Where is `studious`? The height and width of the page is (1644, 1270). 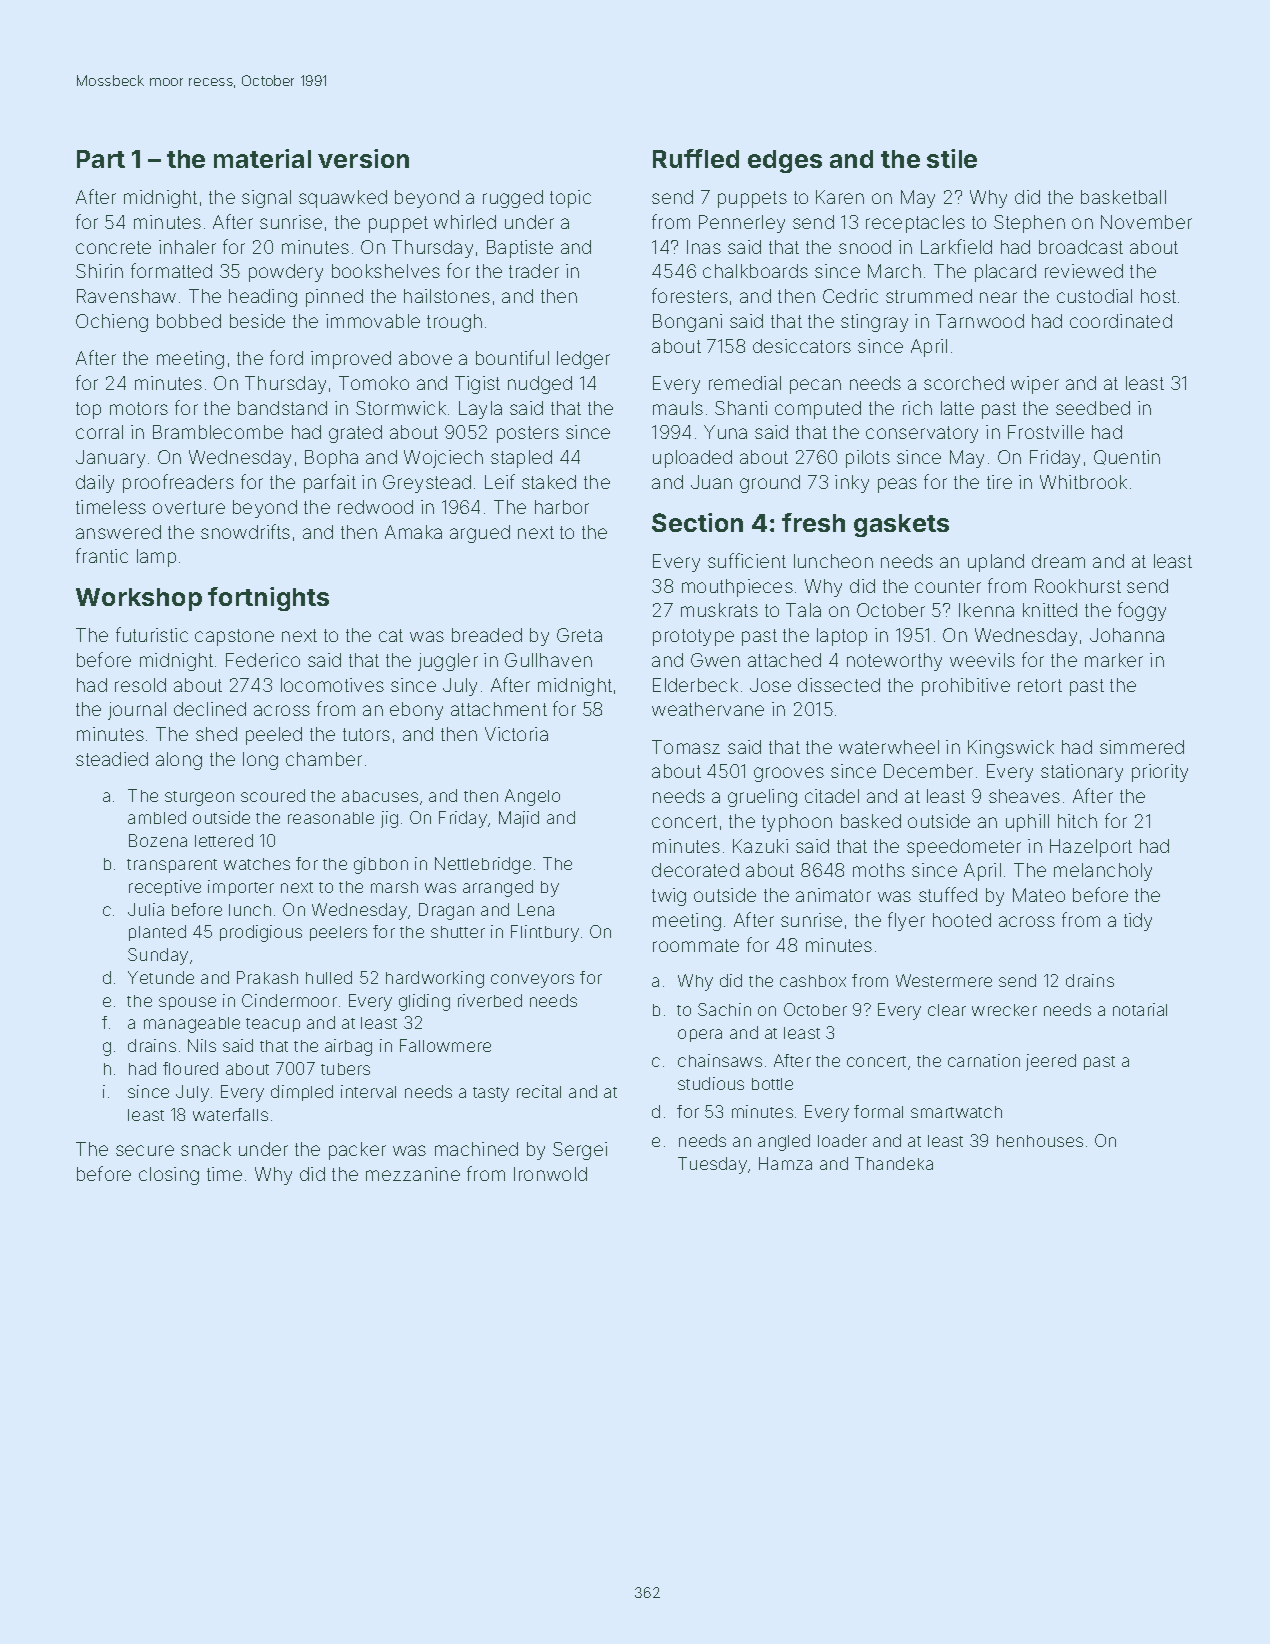
studious is located at coordinates (711, 1083).
